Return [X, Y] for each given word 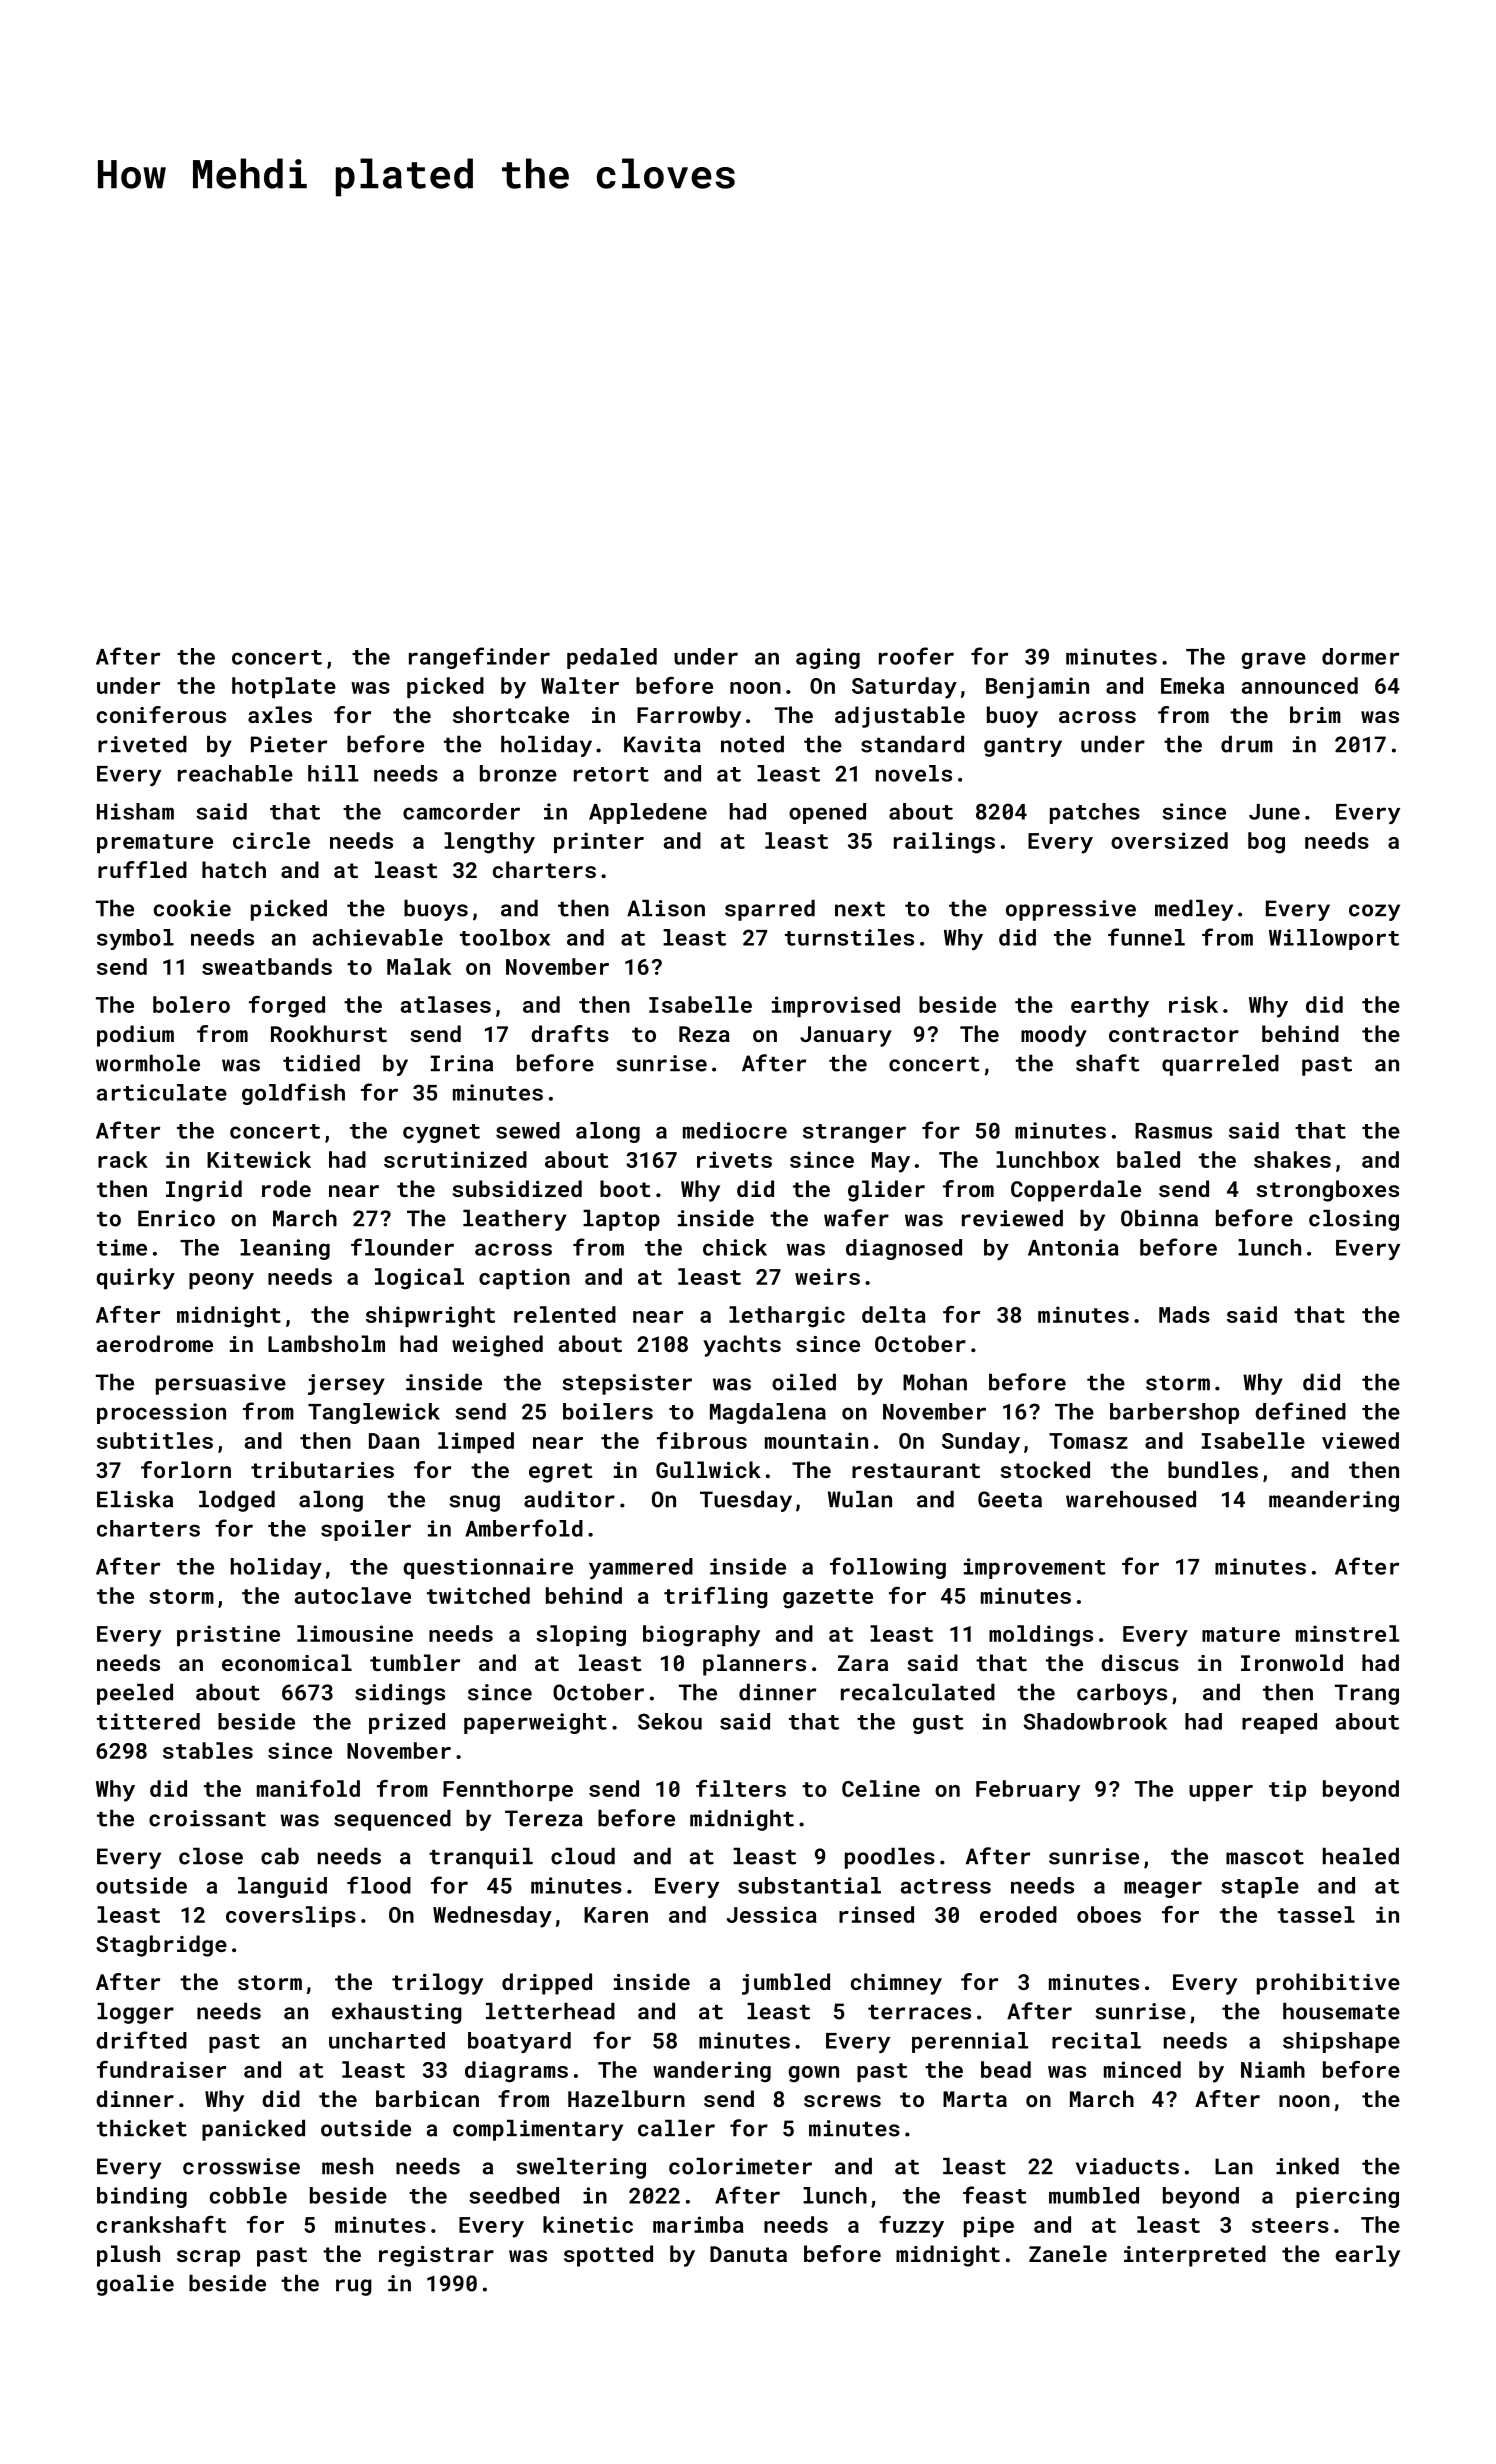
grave [1273, 660]
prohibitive [1328, 1984]
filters [741, 1788]
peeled [135, 1694]
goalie [135, 2285]
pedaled [612, 658]
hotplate [284, 687]
